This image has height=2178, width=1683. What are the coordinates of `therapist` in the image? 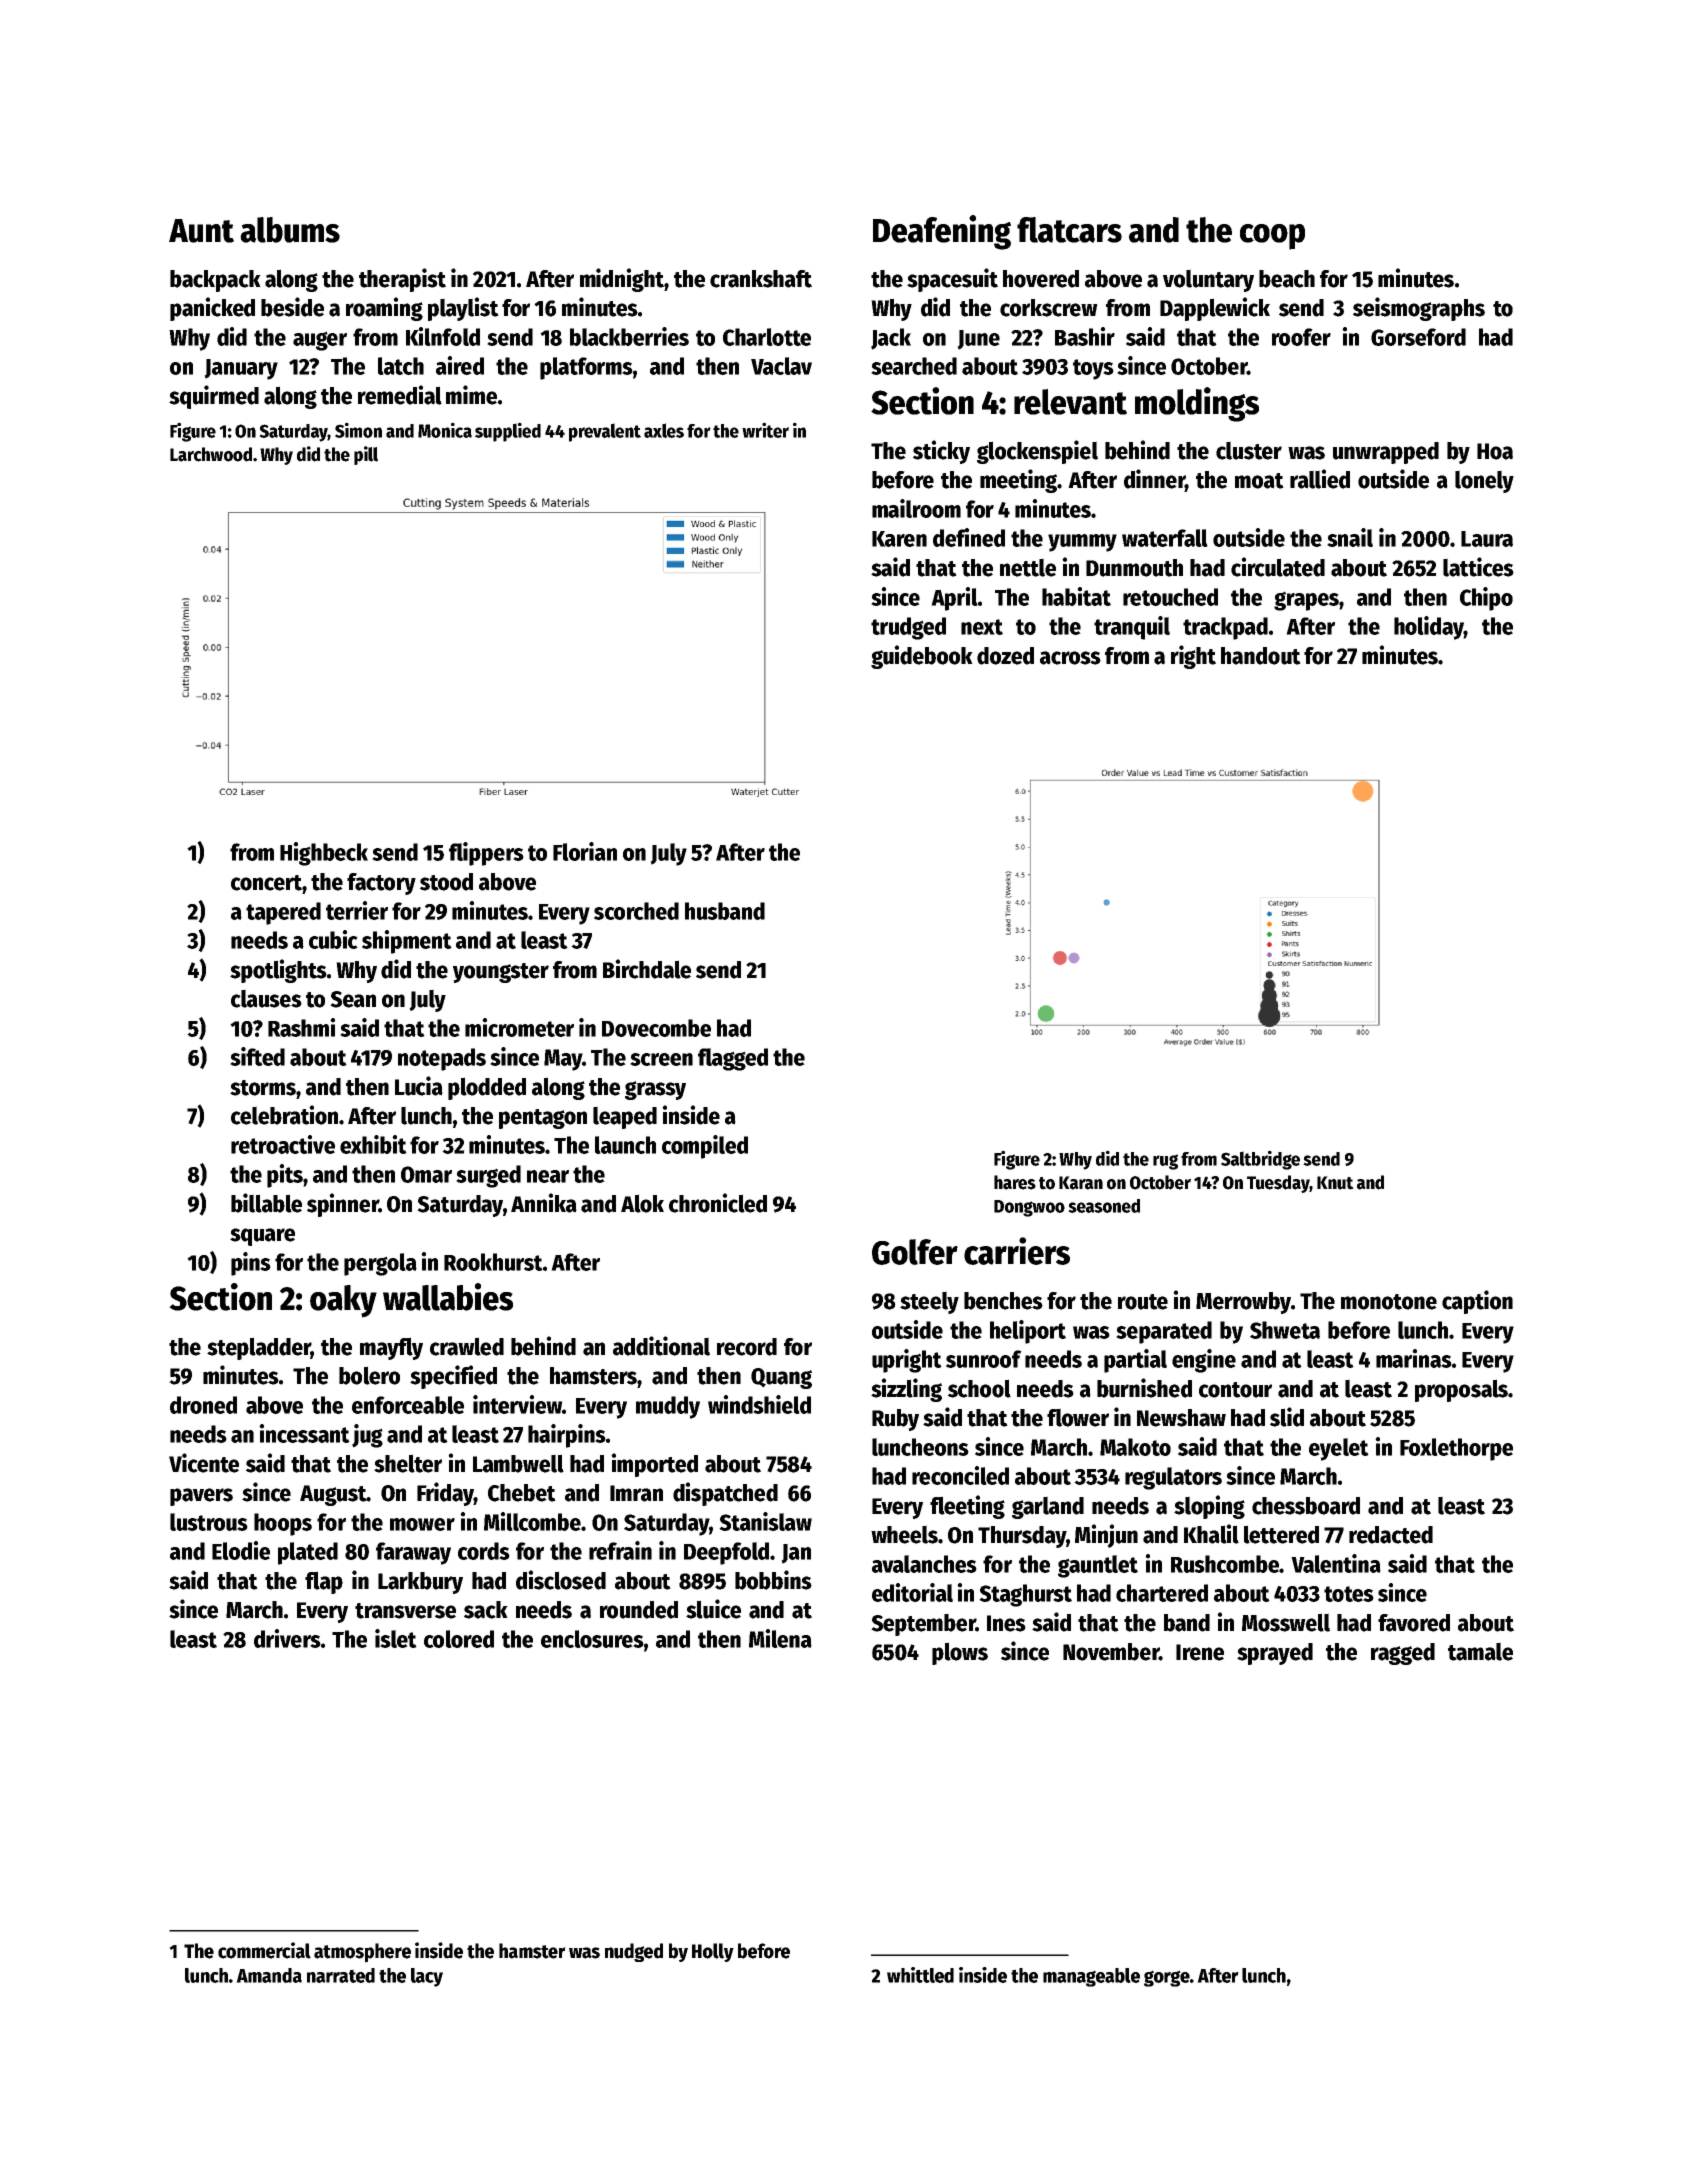 It's located at (402, 280).
